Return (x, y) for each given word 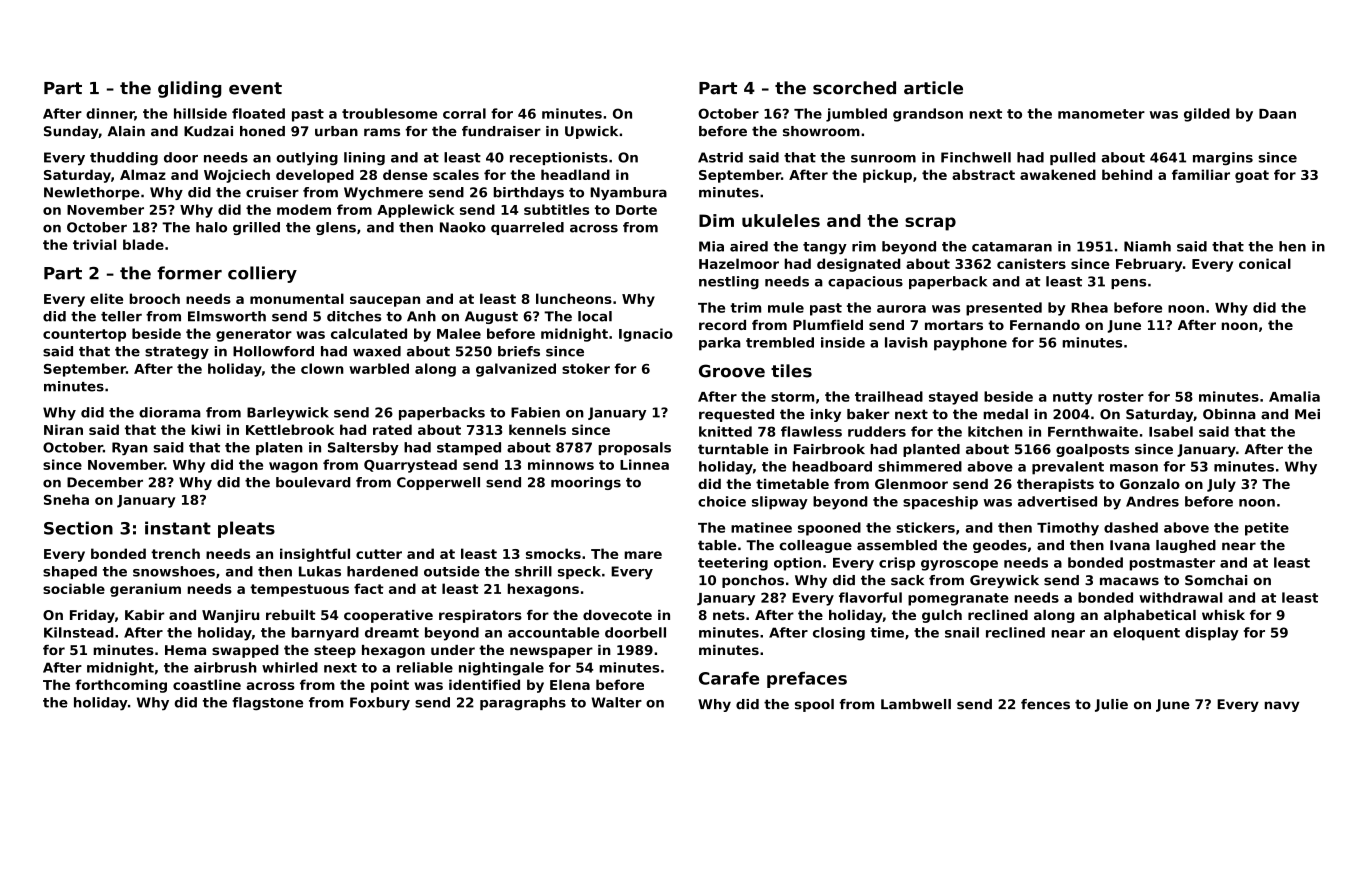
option (797, 564)
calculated (369, 333)
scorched (854, 88)
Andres (1152, 501)
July (1221, 485)
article (933, 88)
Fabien (535, 412)
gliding (190, 89)
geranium (145, 590)
